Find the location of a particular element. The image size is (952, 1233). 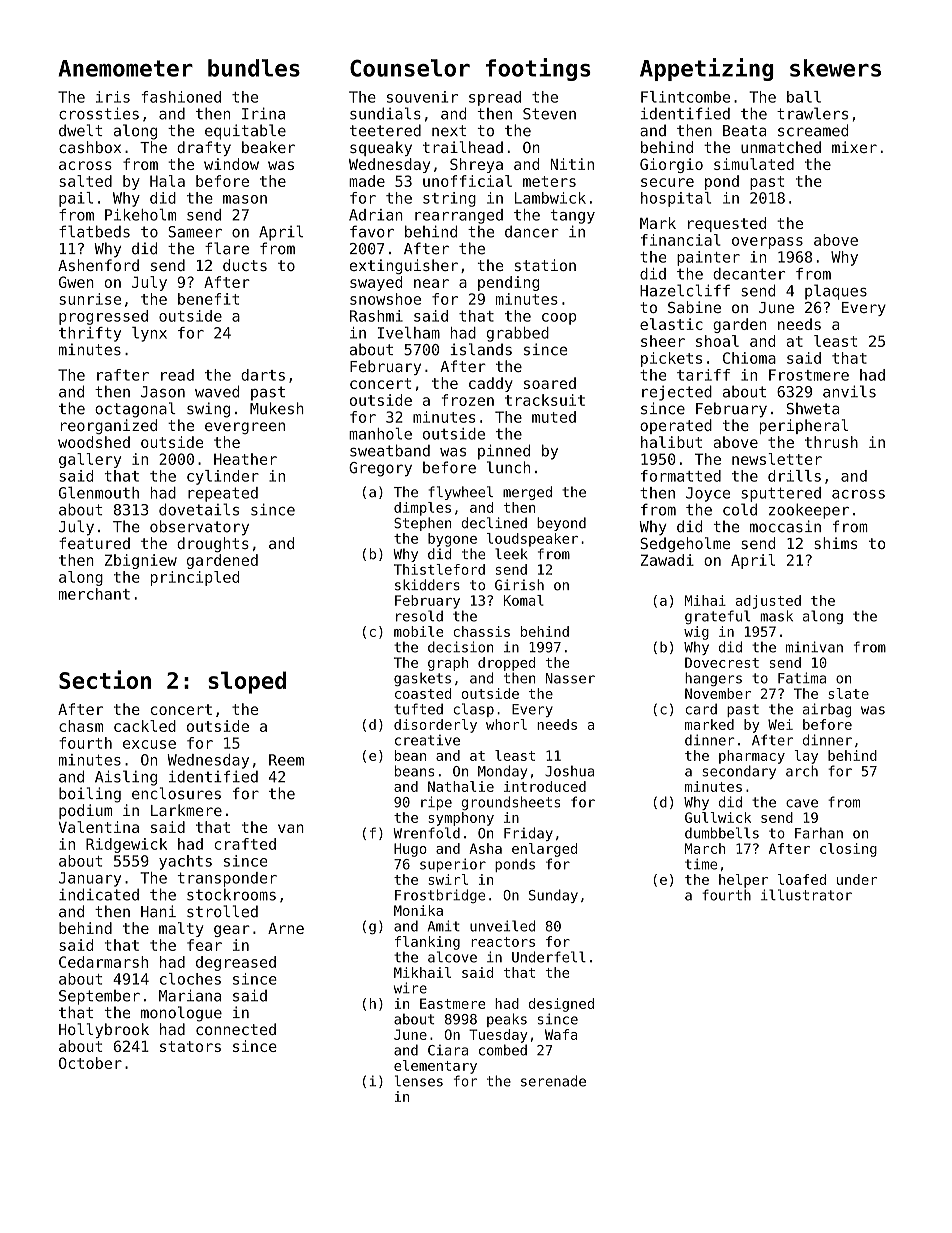

decision is located at coordinates (460, 647).
